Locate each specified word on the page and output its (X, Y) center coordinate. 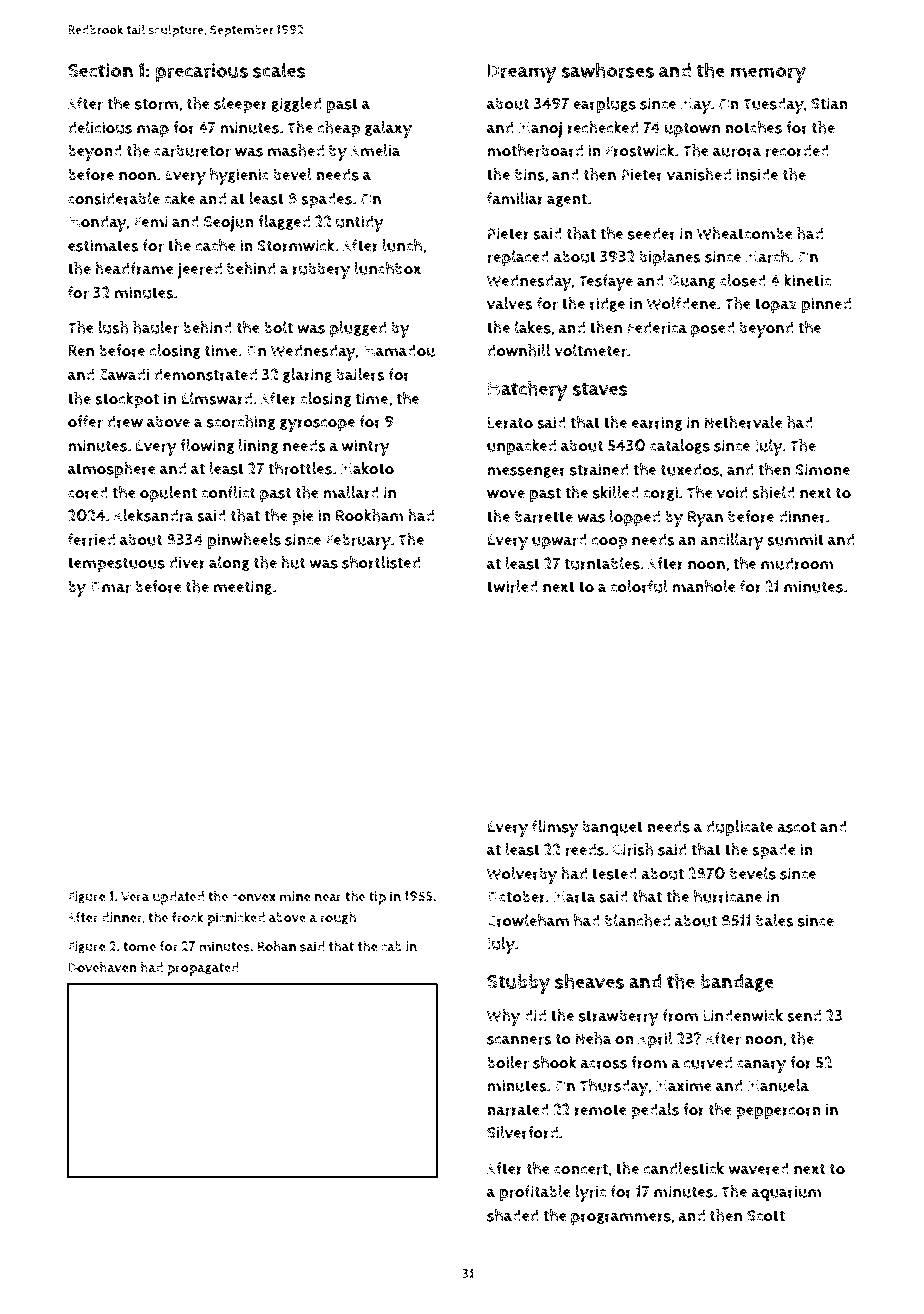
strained (599, 469)
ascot (796, 827)
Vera (135, 897)
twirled (512, 586)
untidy (360, 223)
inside (757, 174)
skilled (616, 492)
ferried (91, 539)
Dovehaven (102, 967)
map (153, 131)
